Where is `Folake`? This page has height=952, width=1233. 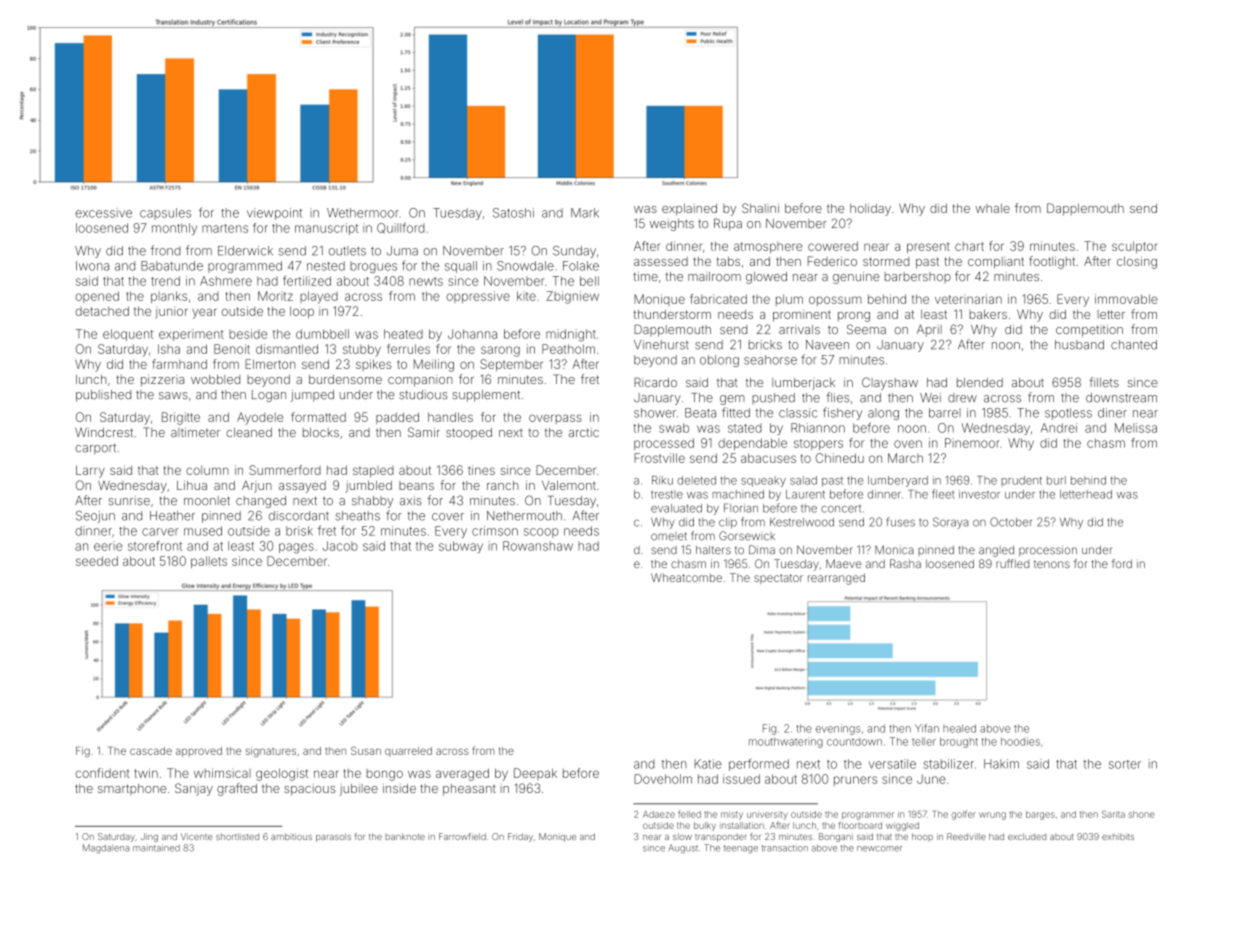 Folake is located at coordinates (581, 266).
